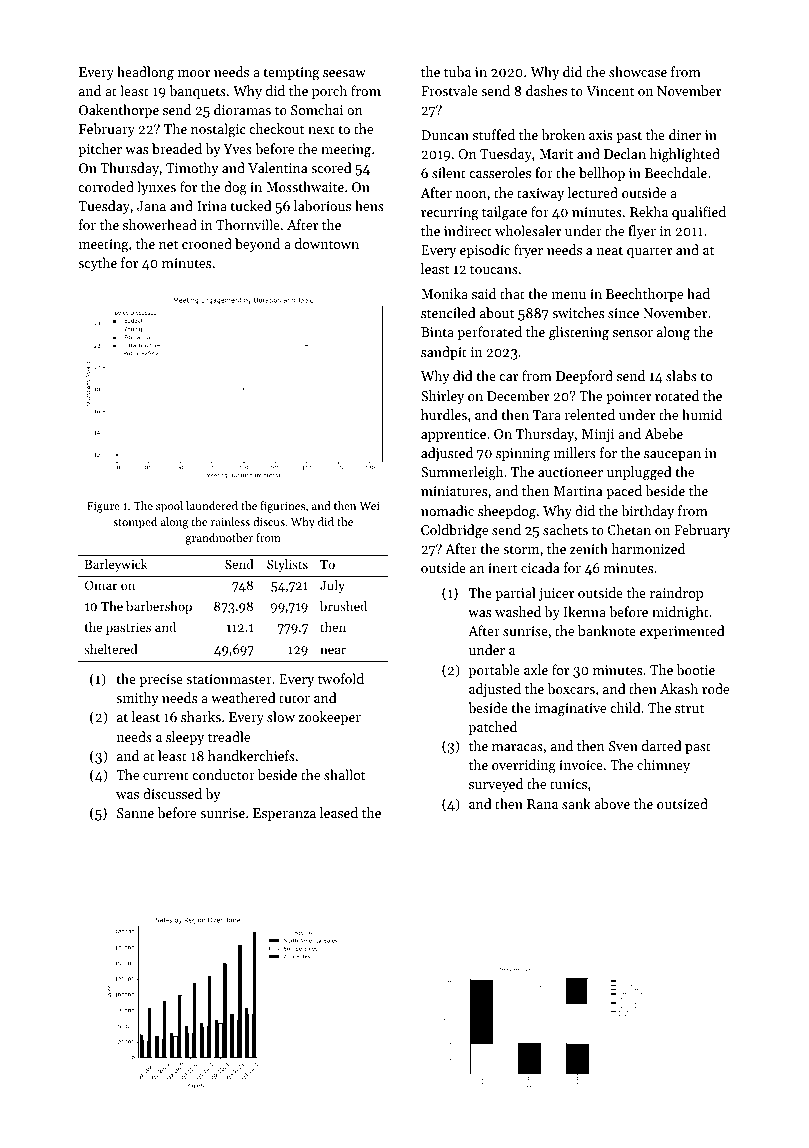  I want to click on banknote, so click(607, 630).
